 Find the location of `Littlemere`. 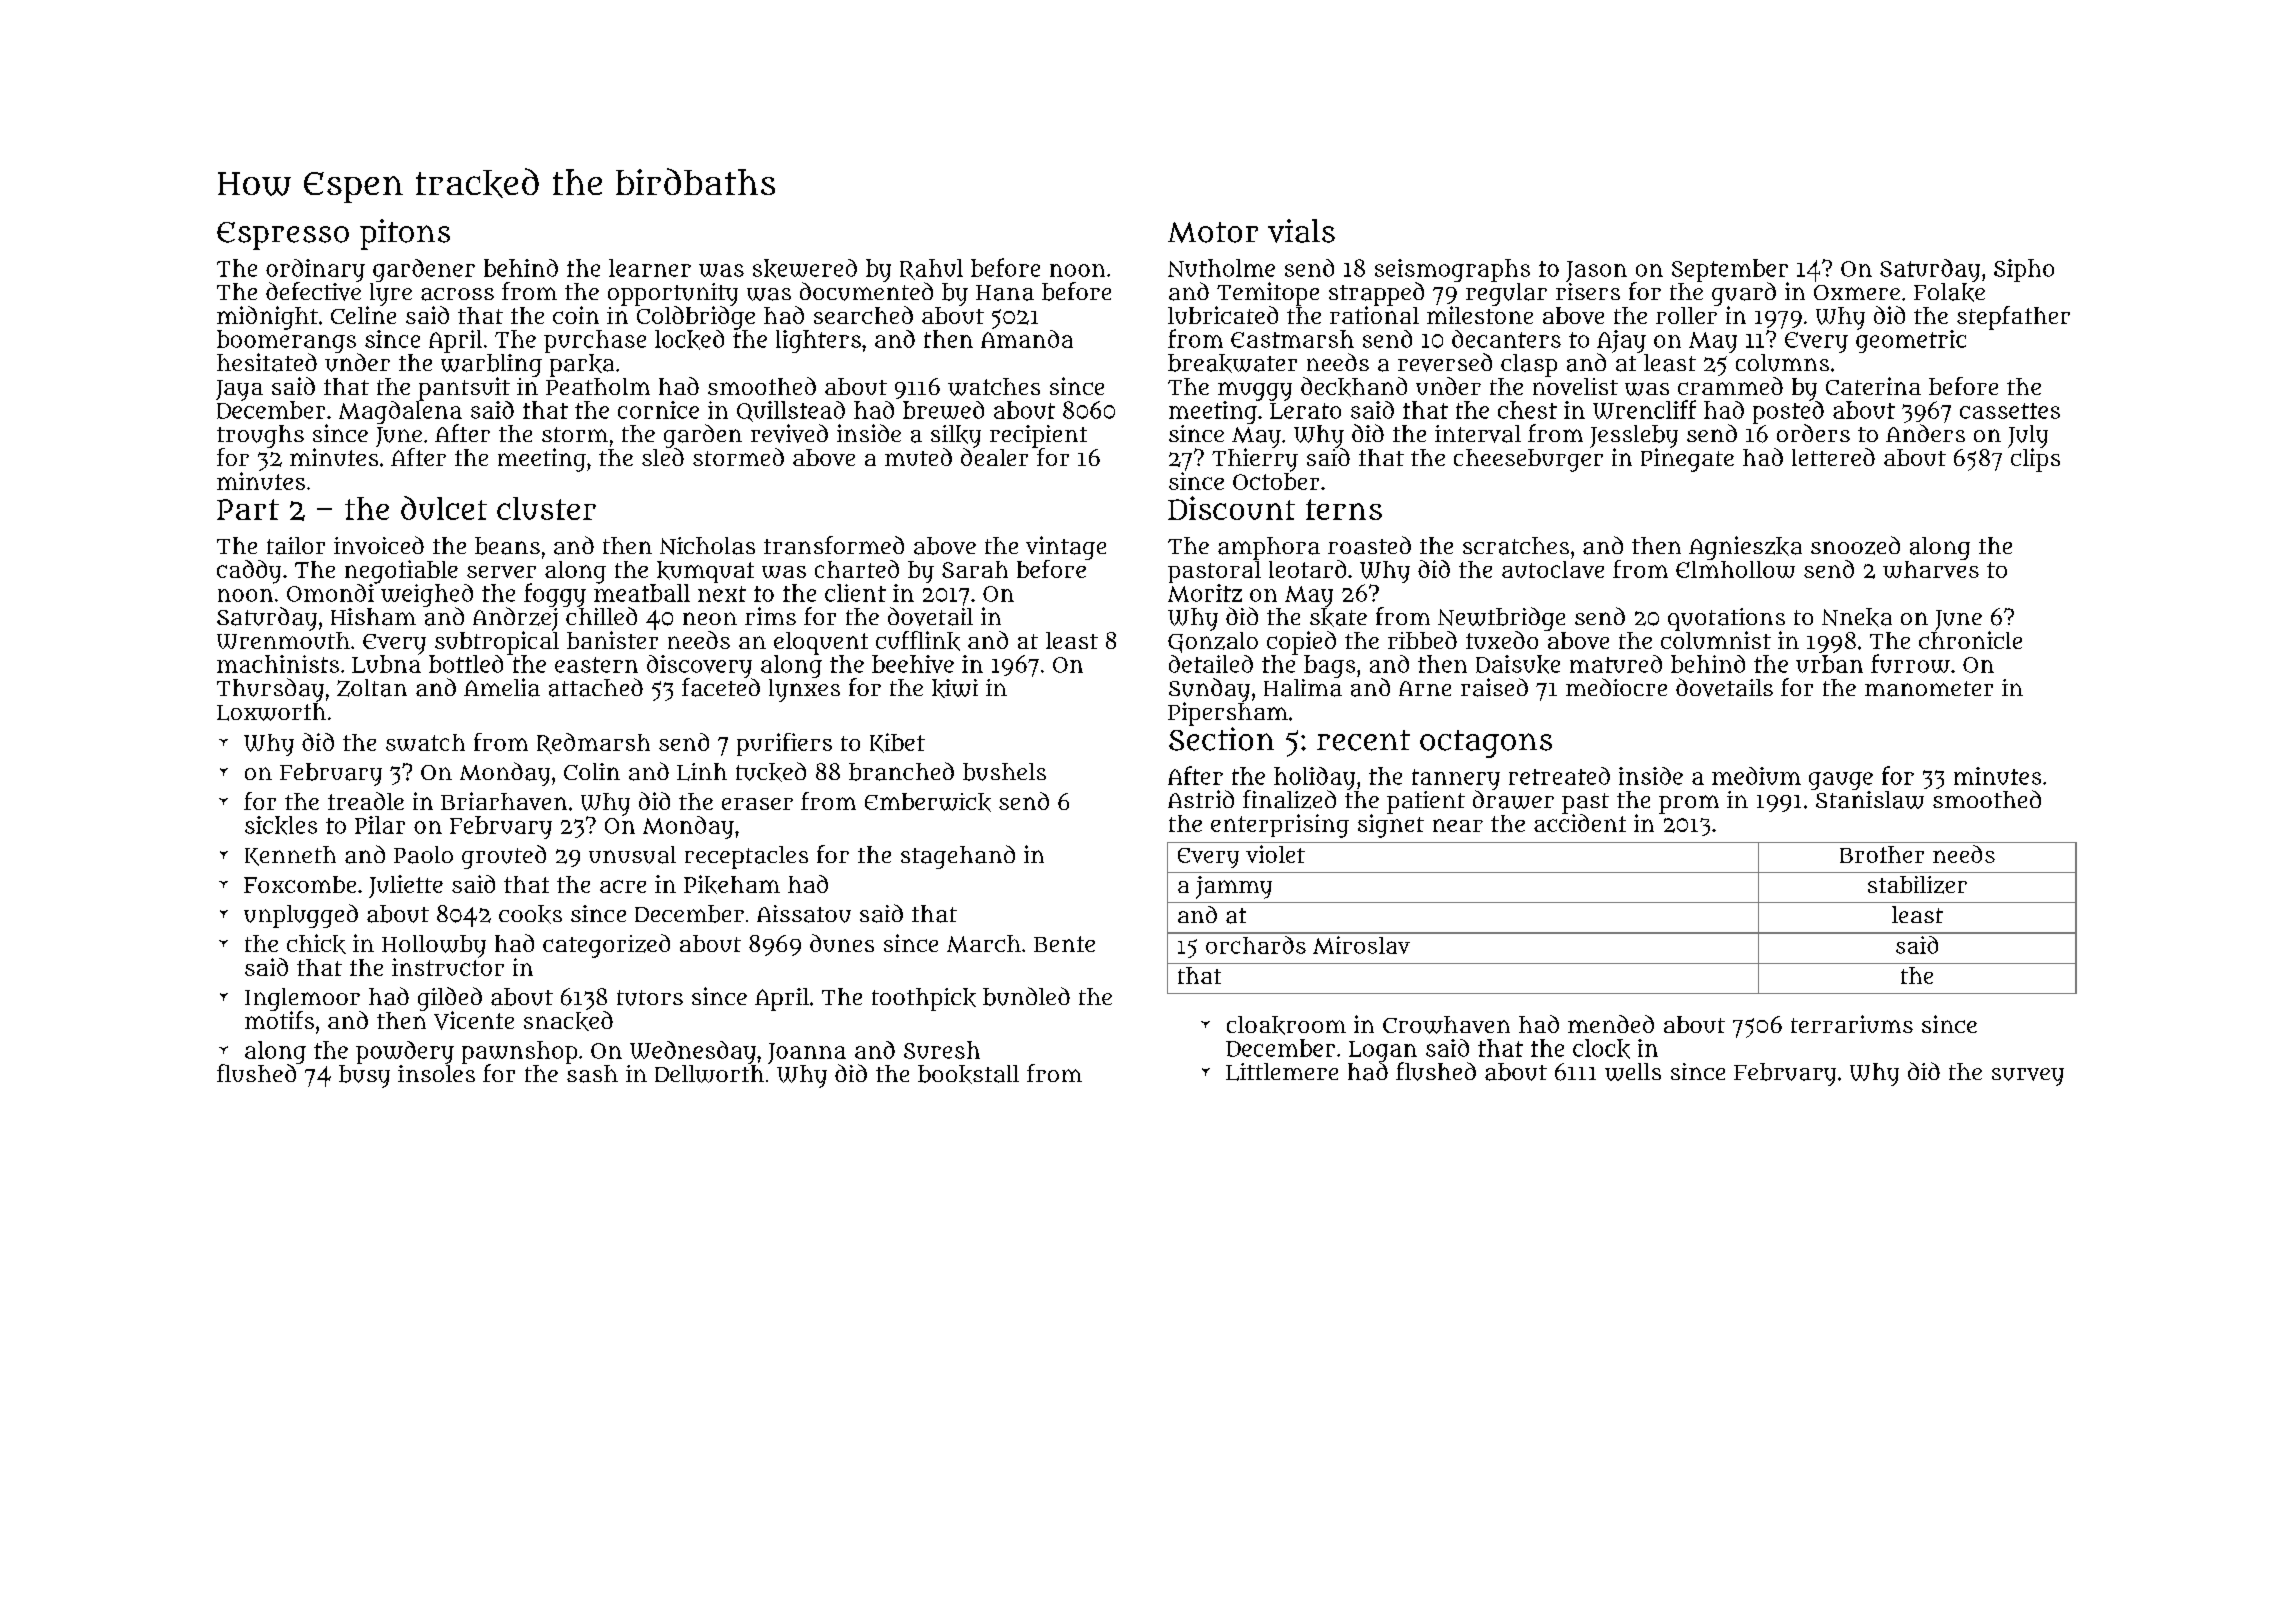

Littlemere is located at coordinates (1282, 1072).
